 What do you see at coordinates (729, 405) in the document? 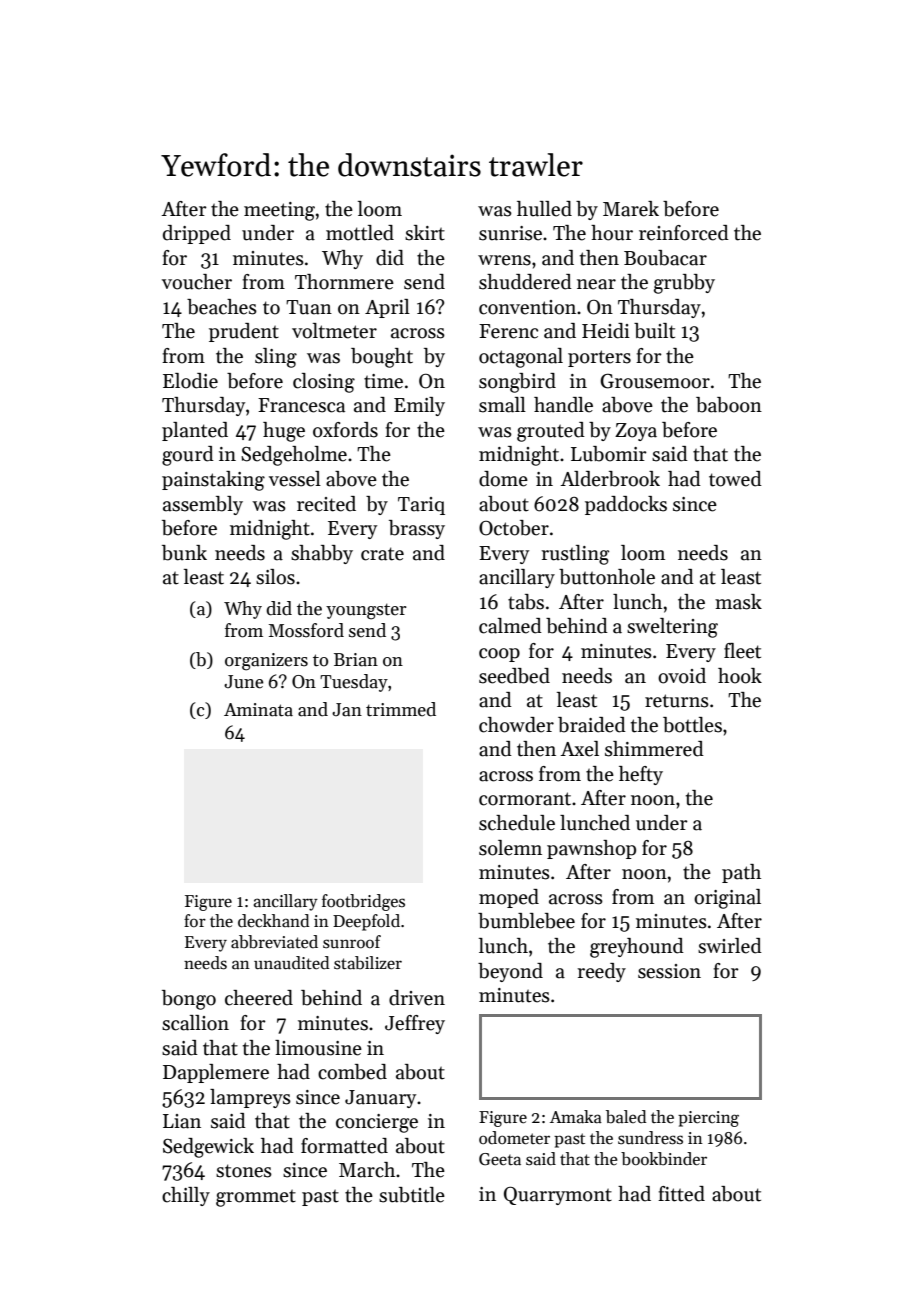
I see `baboon` at bounding box center [729, 405].
